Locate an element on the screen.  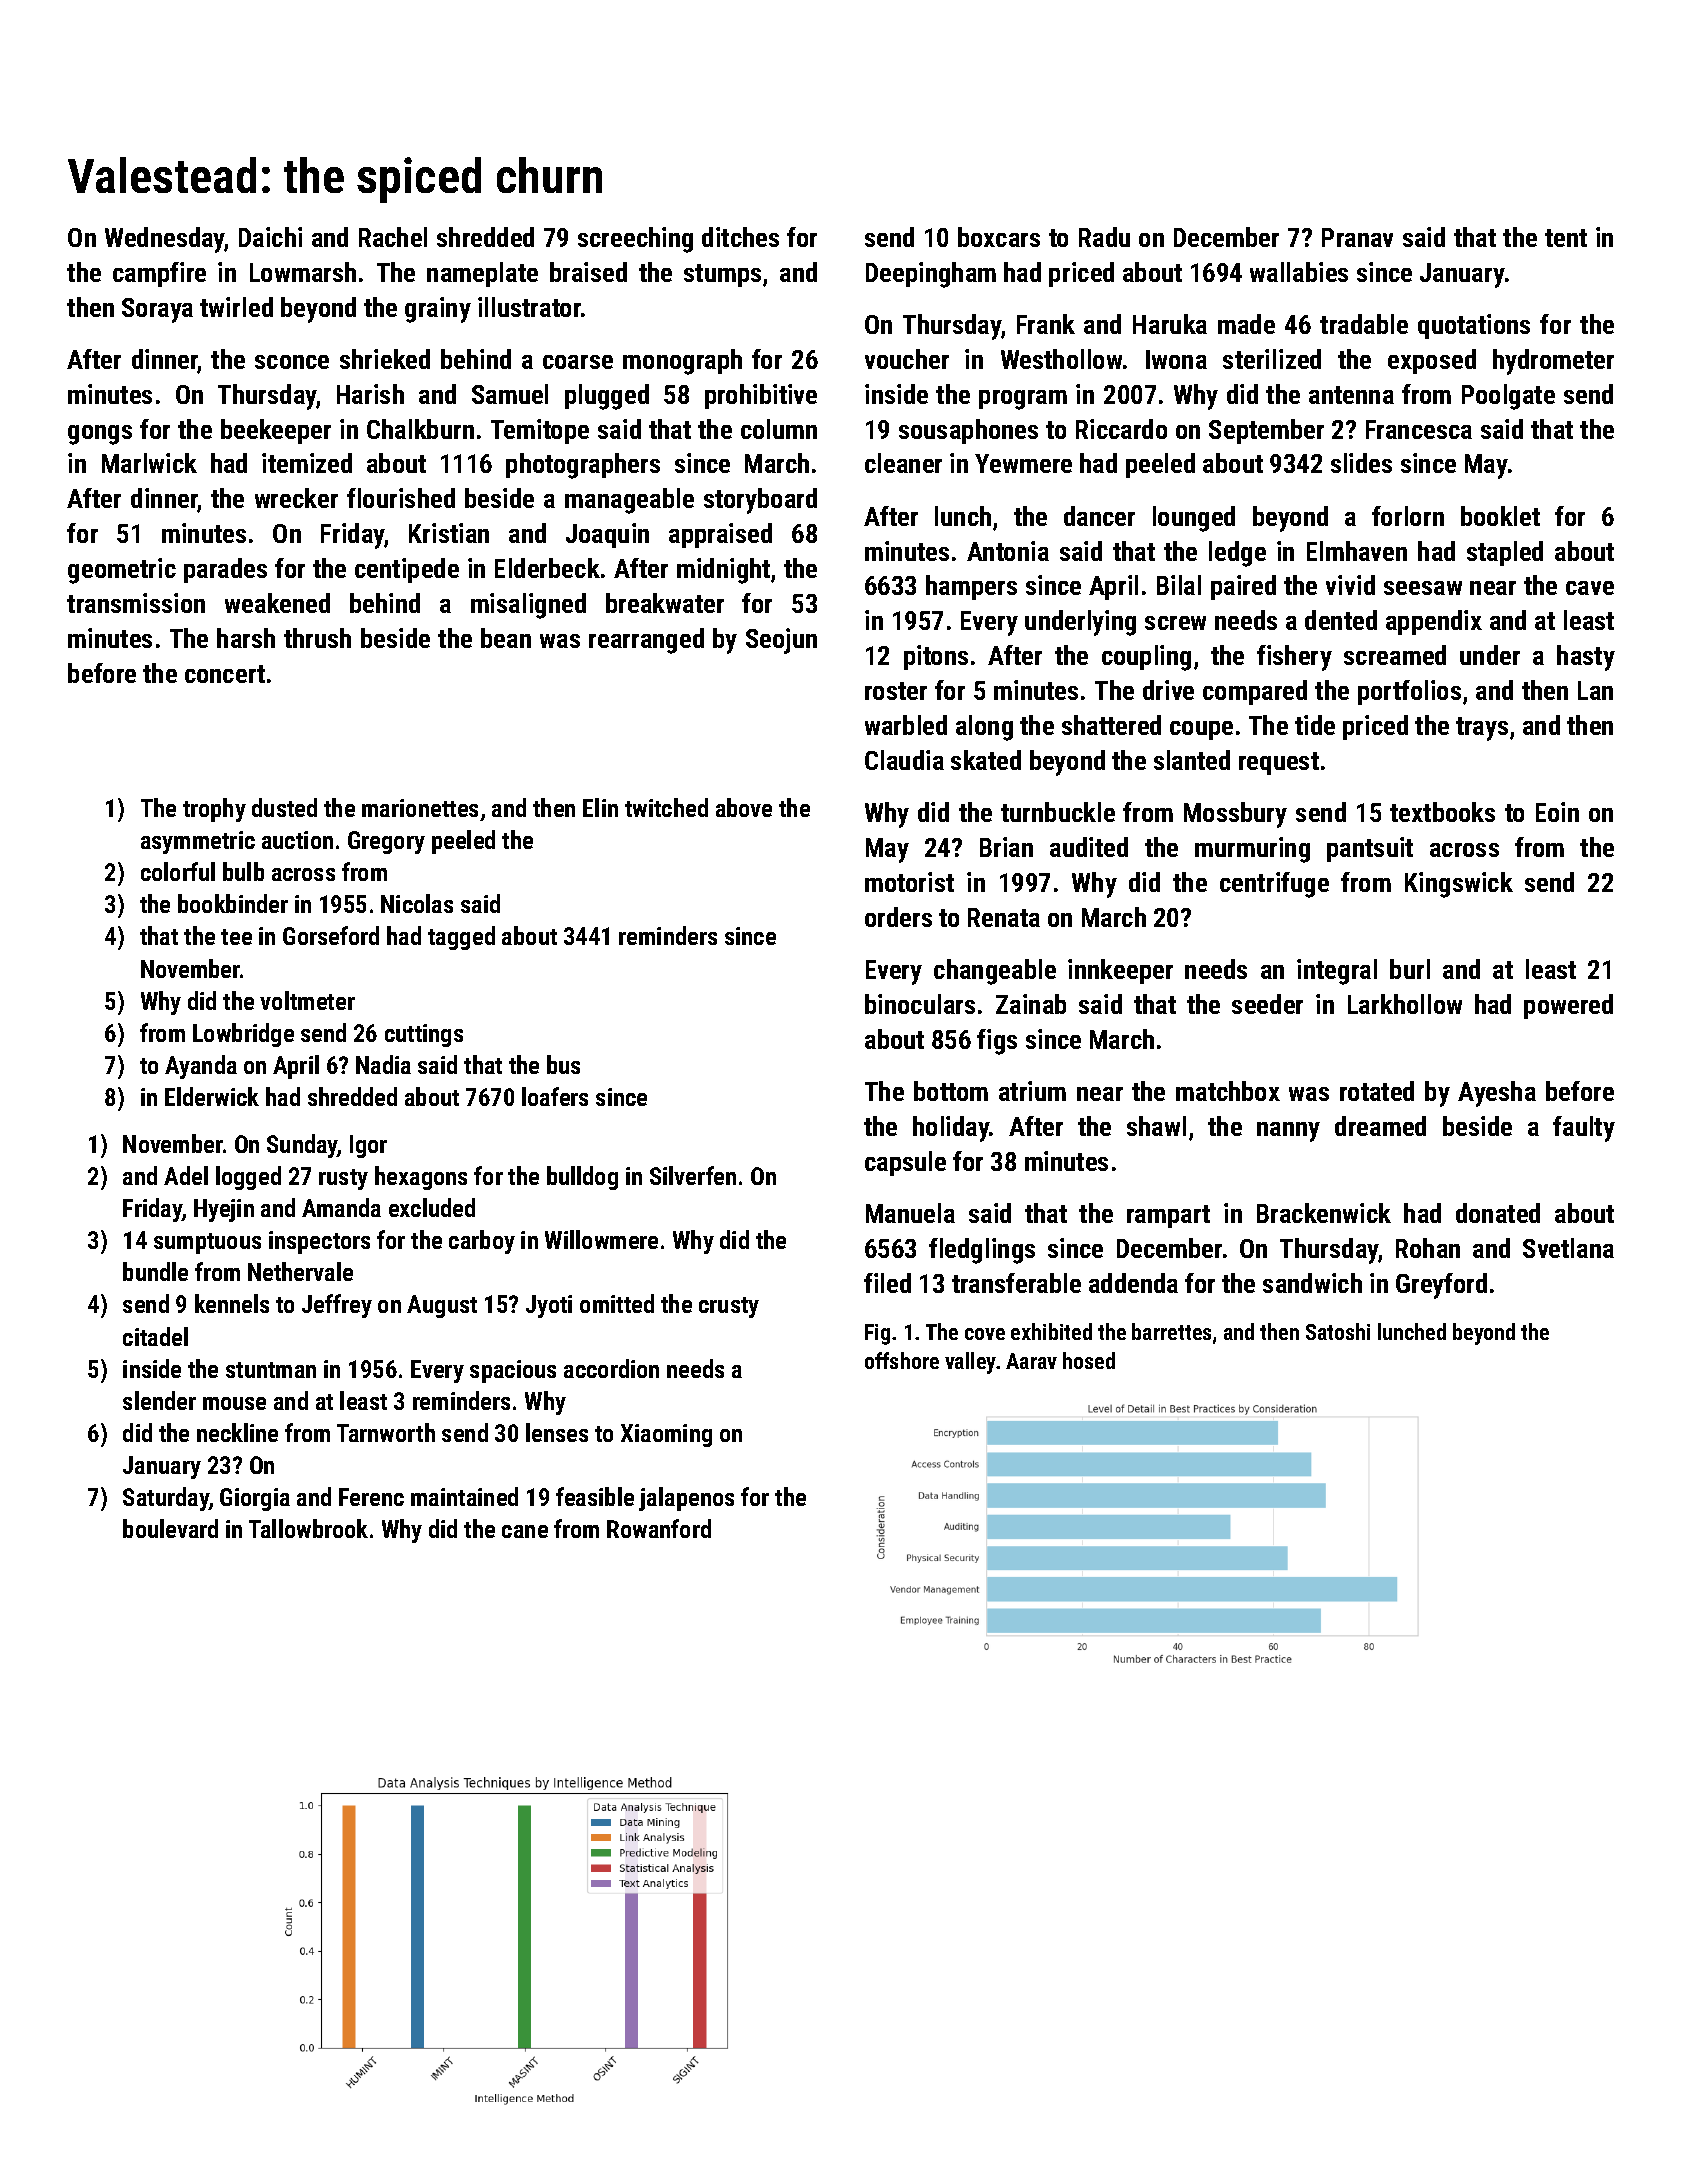
tee is located at coordinates (236, 937).
